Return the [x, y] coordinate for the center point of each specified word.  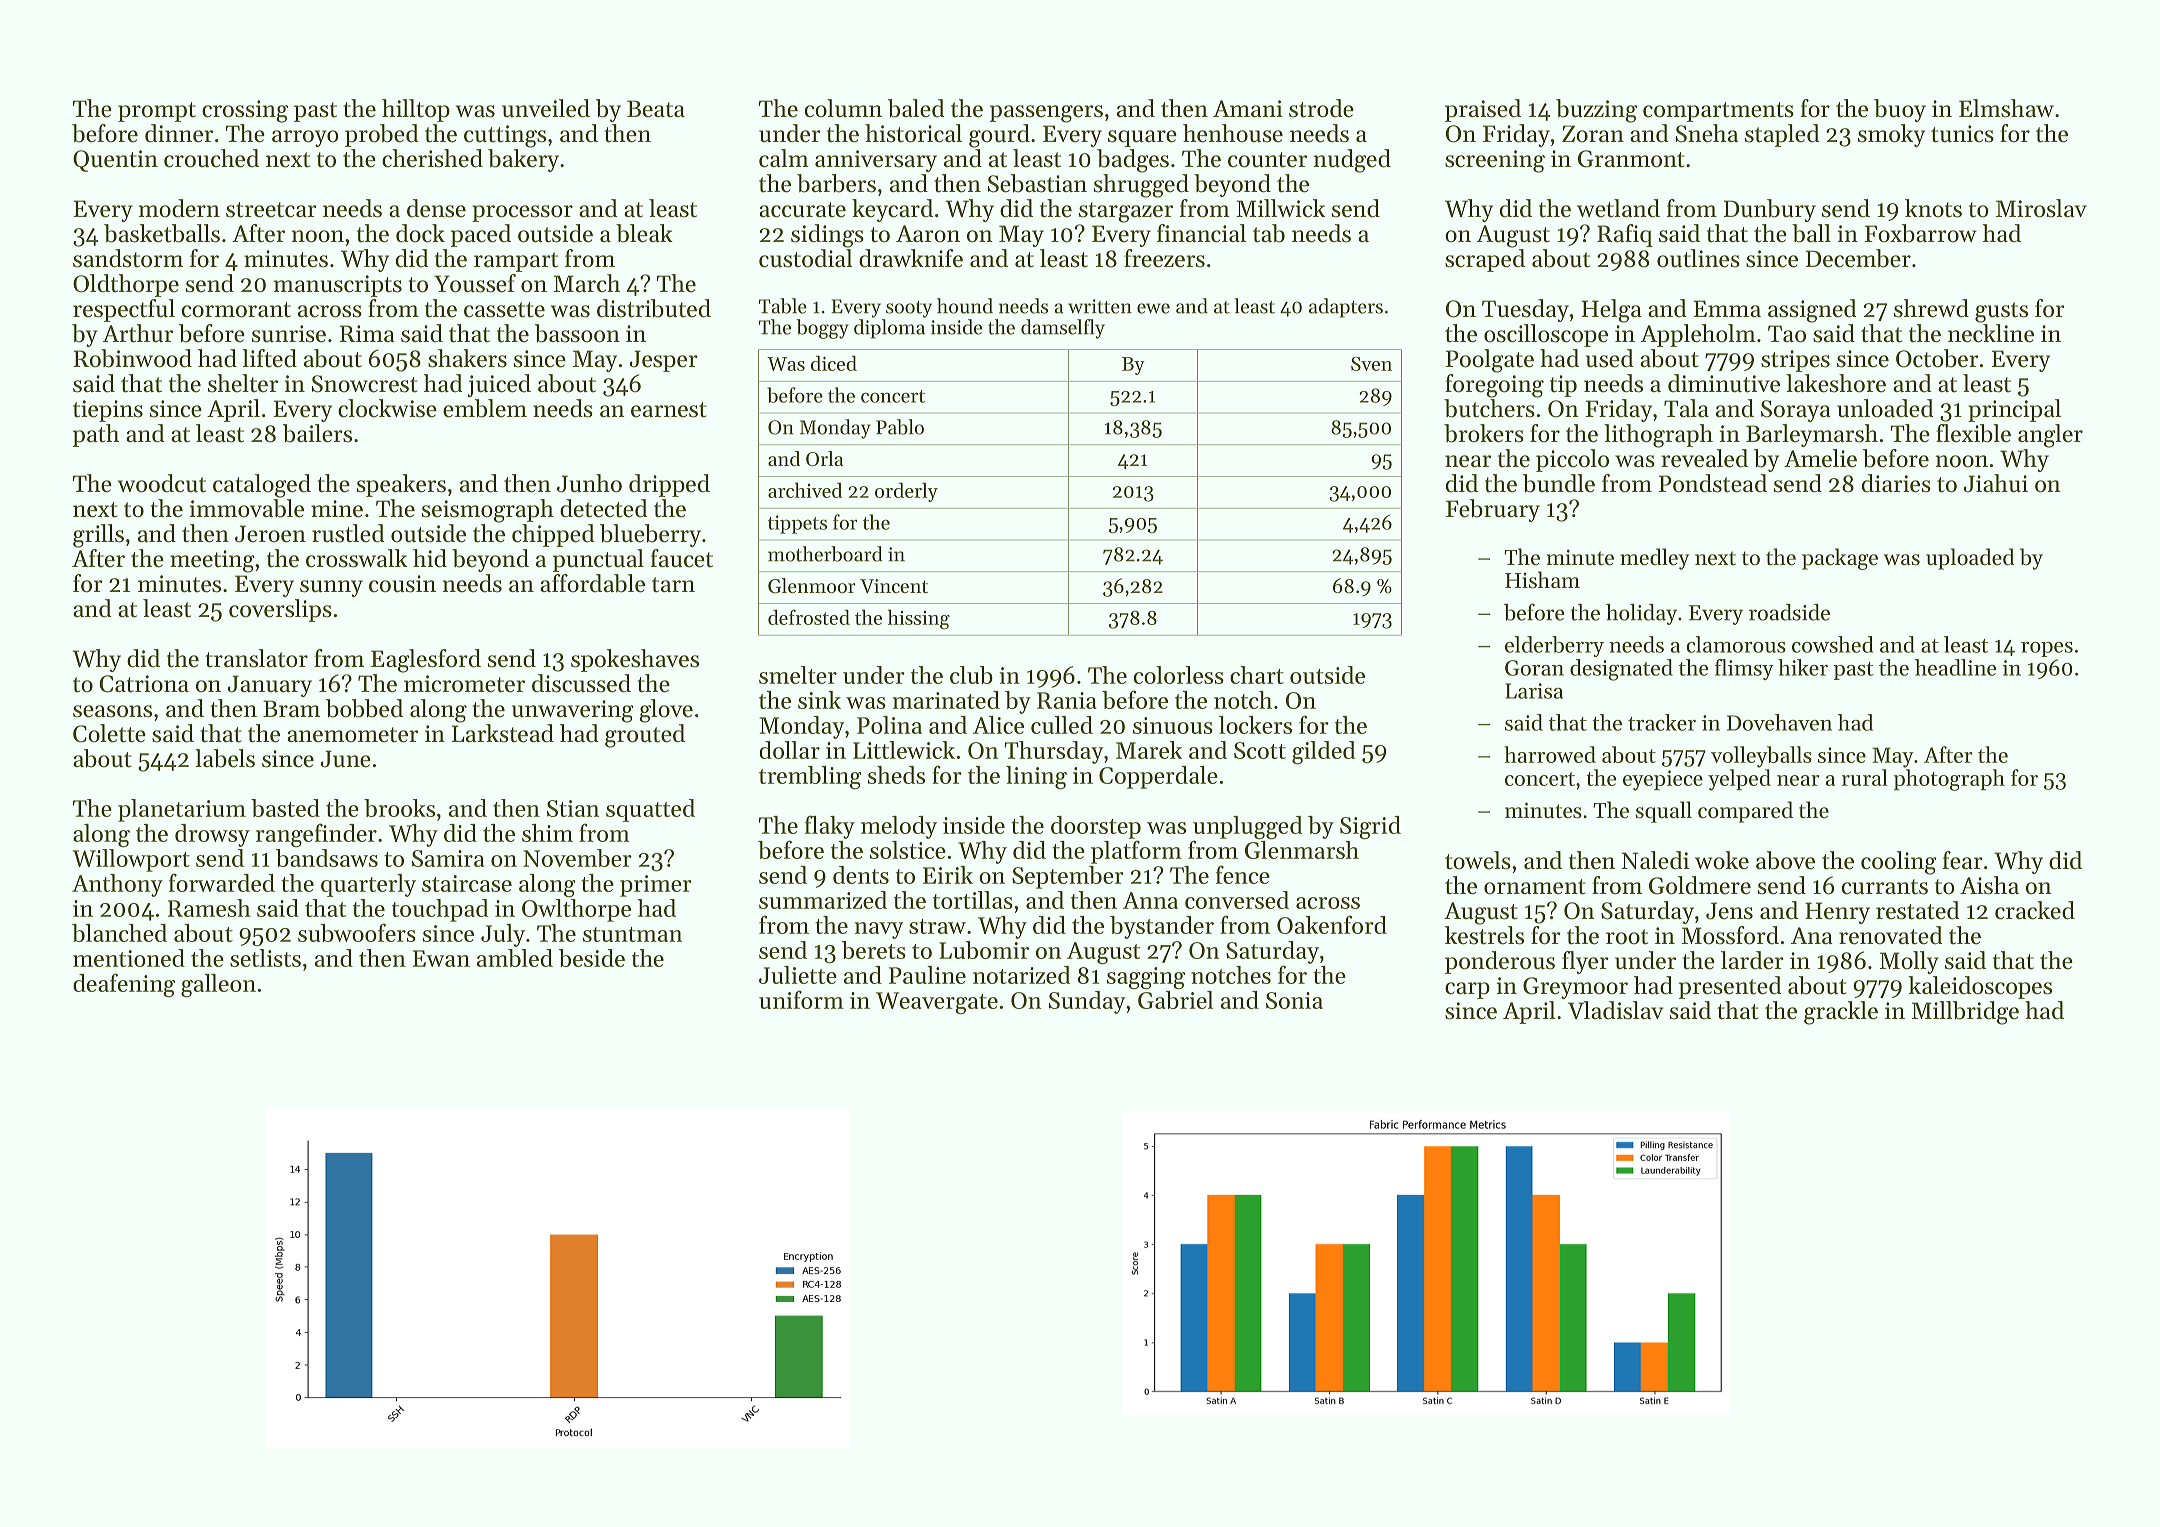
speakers [401, 485]
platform [1136, 852]
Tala [1686, 408]
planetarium [182, 810]
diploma [889, 329]
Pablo [900, 427]
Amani [1248, 108]
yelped [1739, 780]
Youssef [475, 283]
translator [256, 658]
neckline [1991, 333]
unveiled [546, 108]
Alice [998, 725]
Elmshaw [2006, 108]
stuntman [633, 934]
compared [1745, 812]
